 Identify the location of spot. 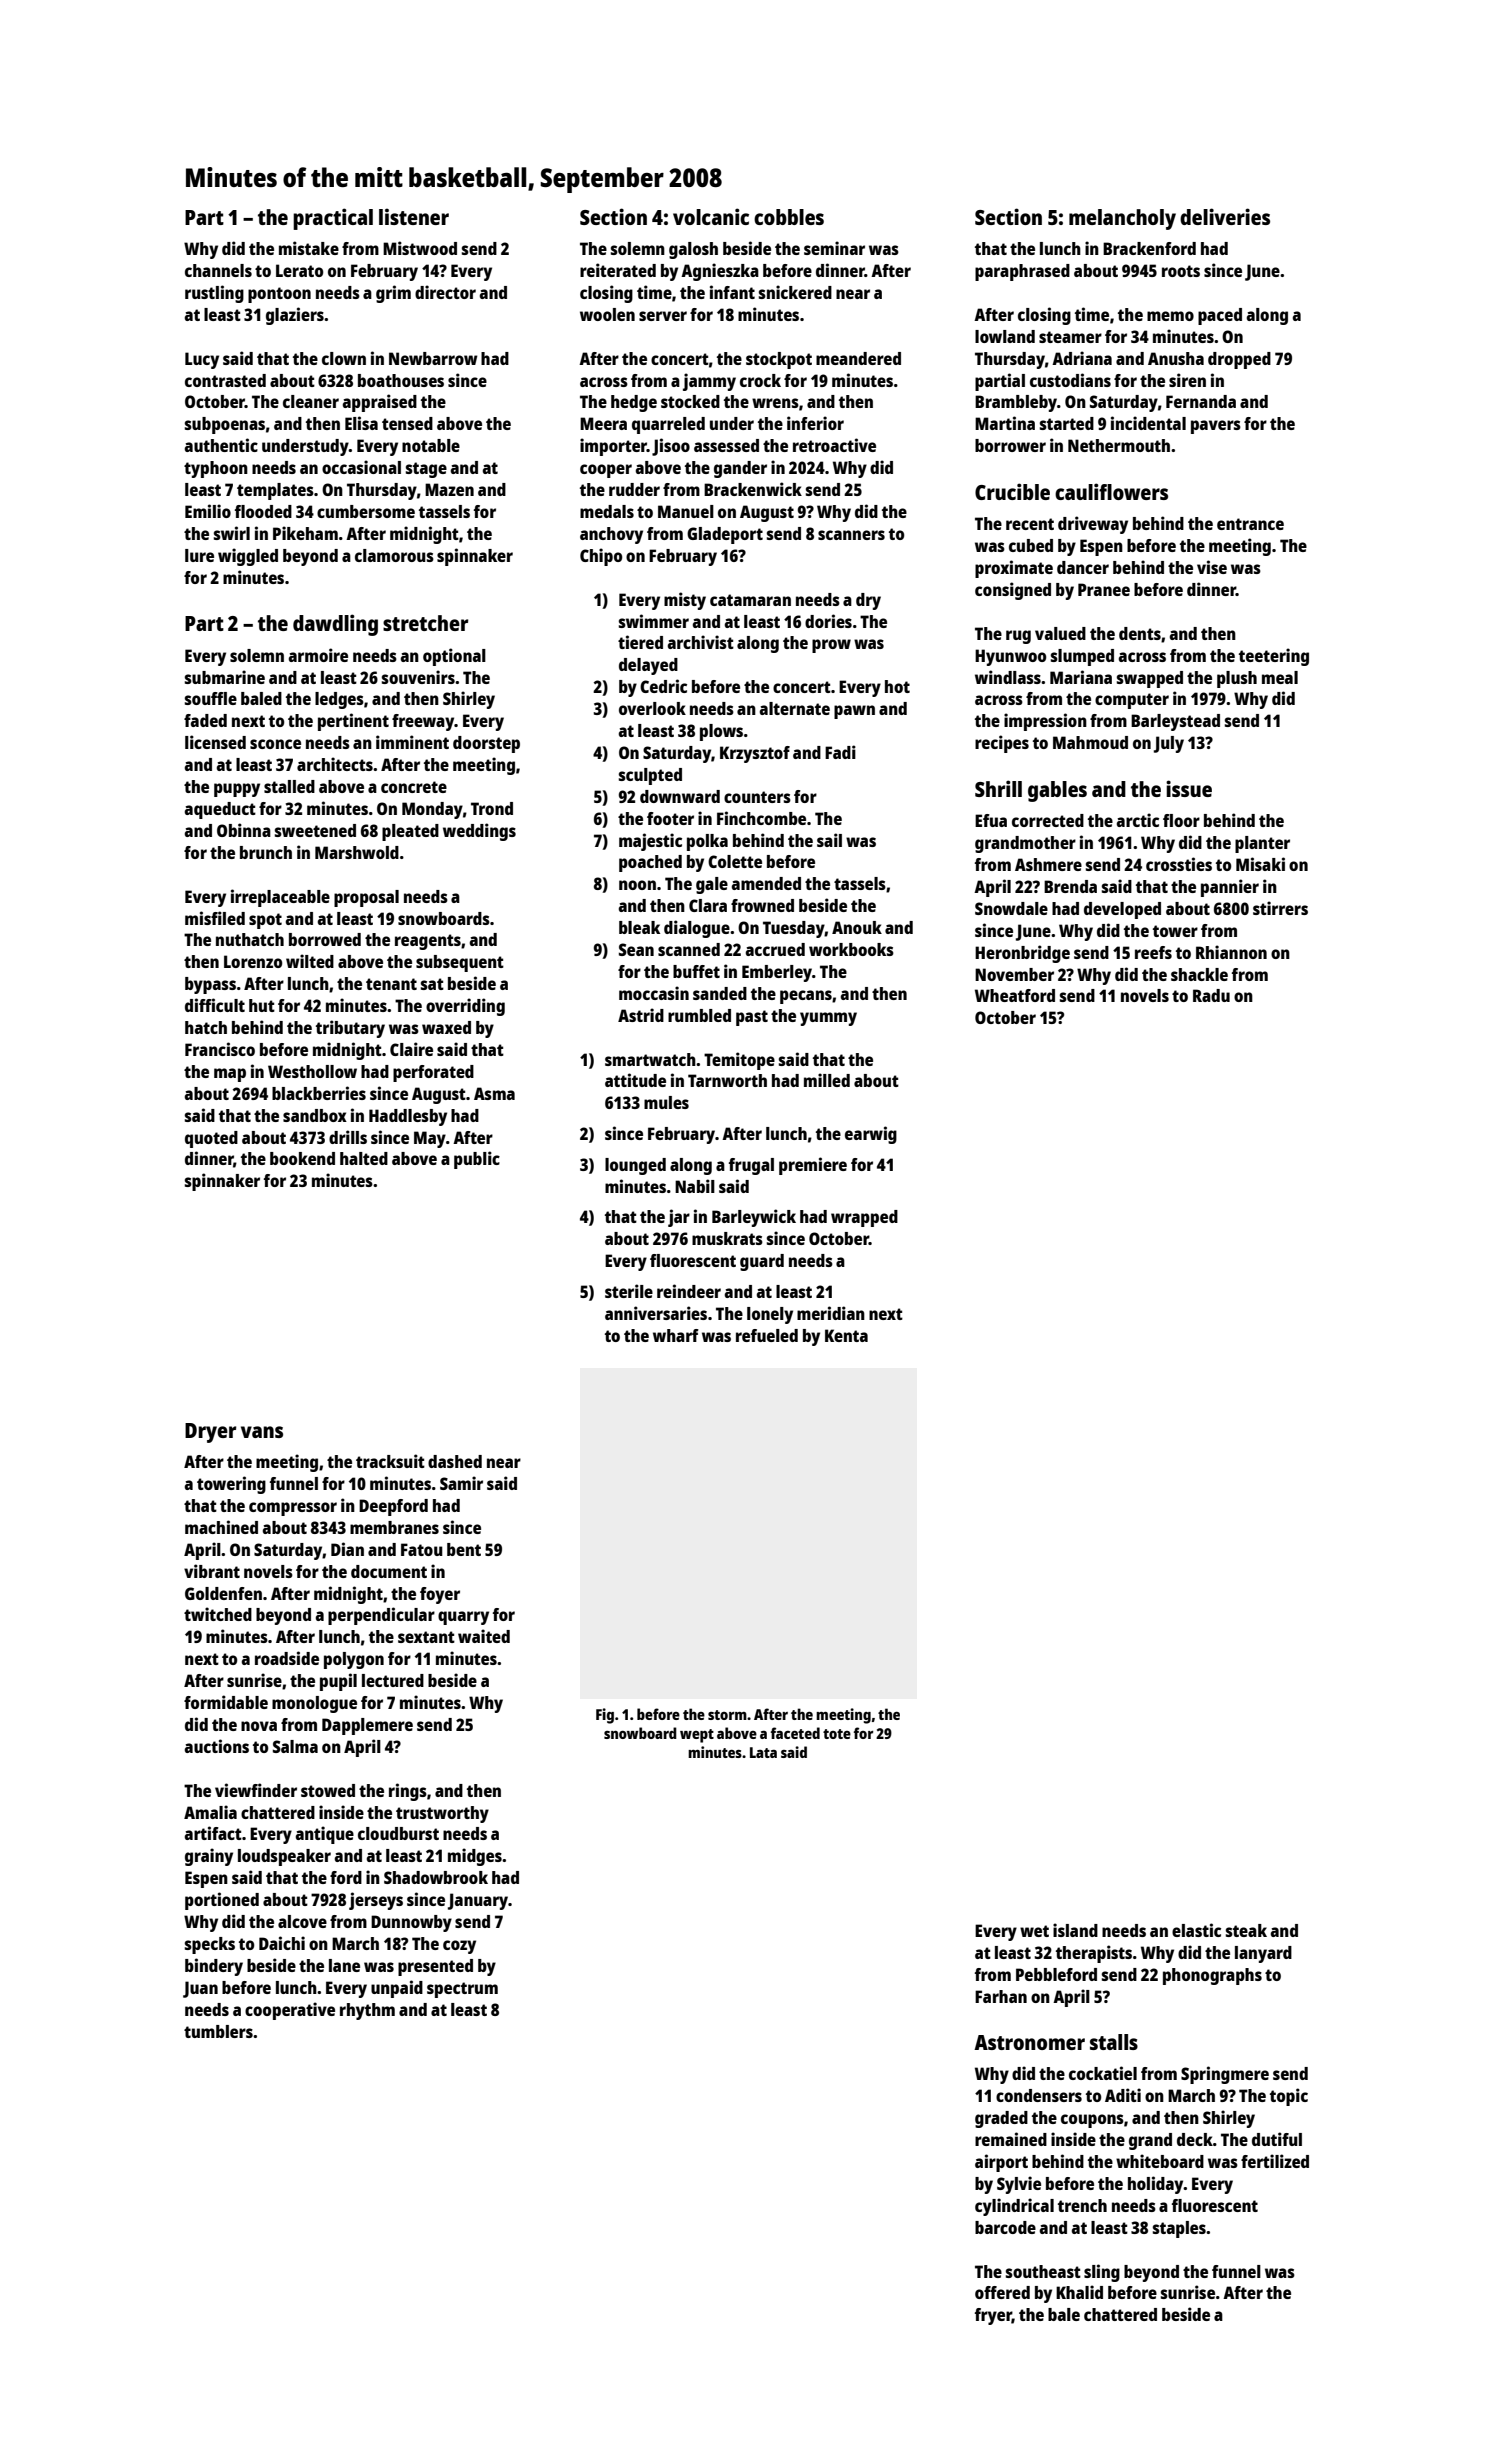
(265, 921).
